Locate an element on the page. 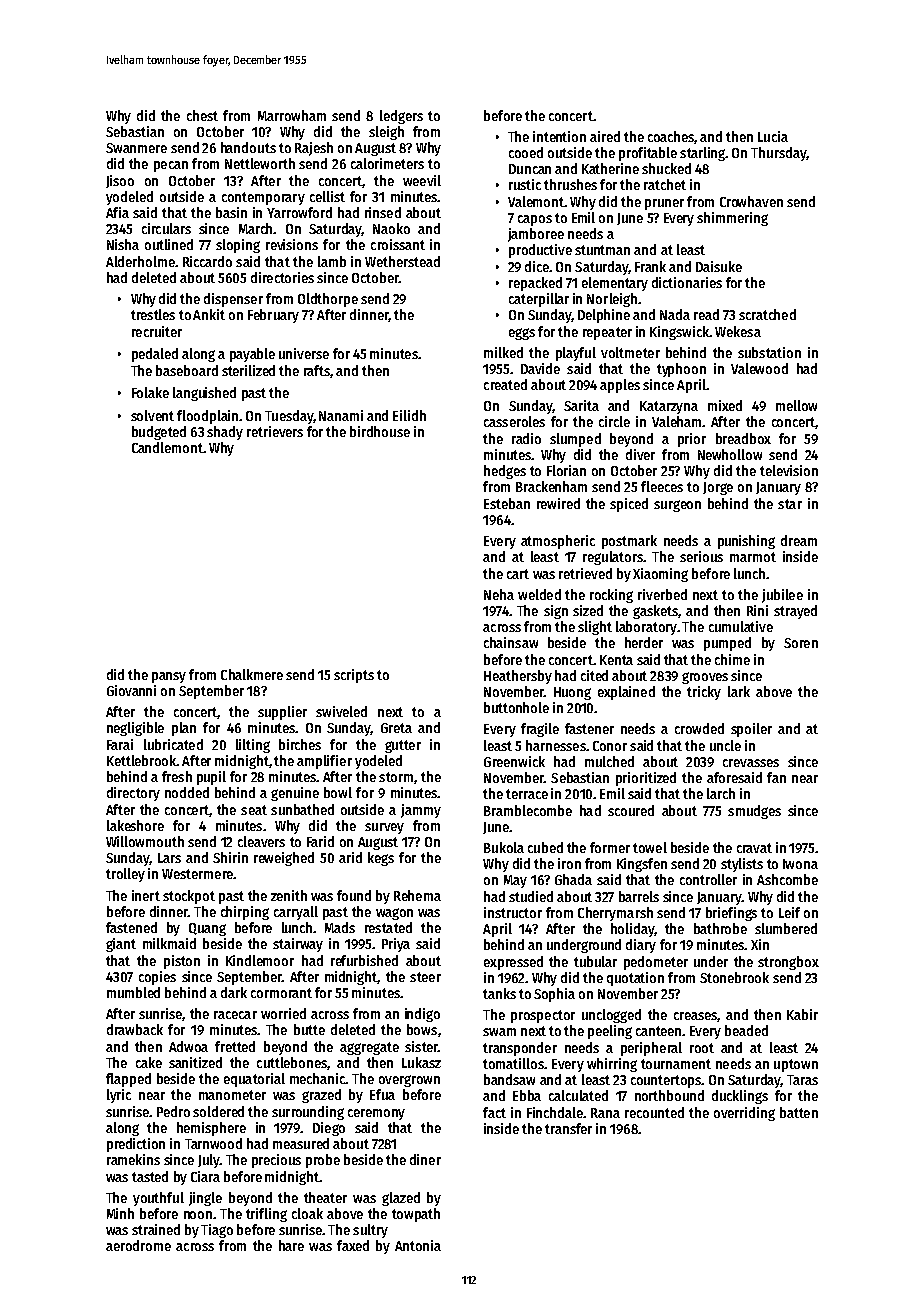  Lucia is located at coordinates (773, 136).
